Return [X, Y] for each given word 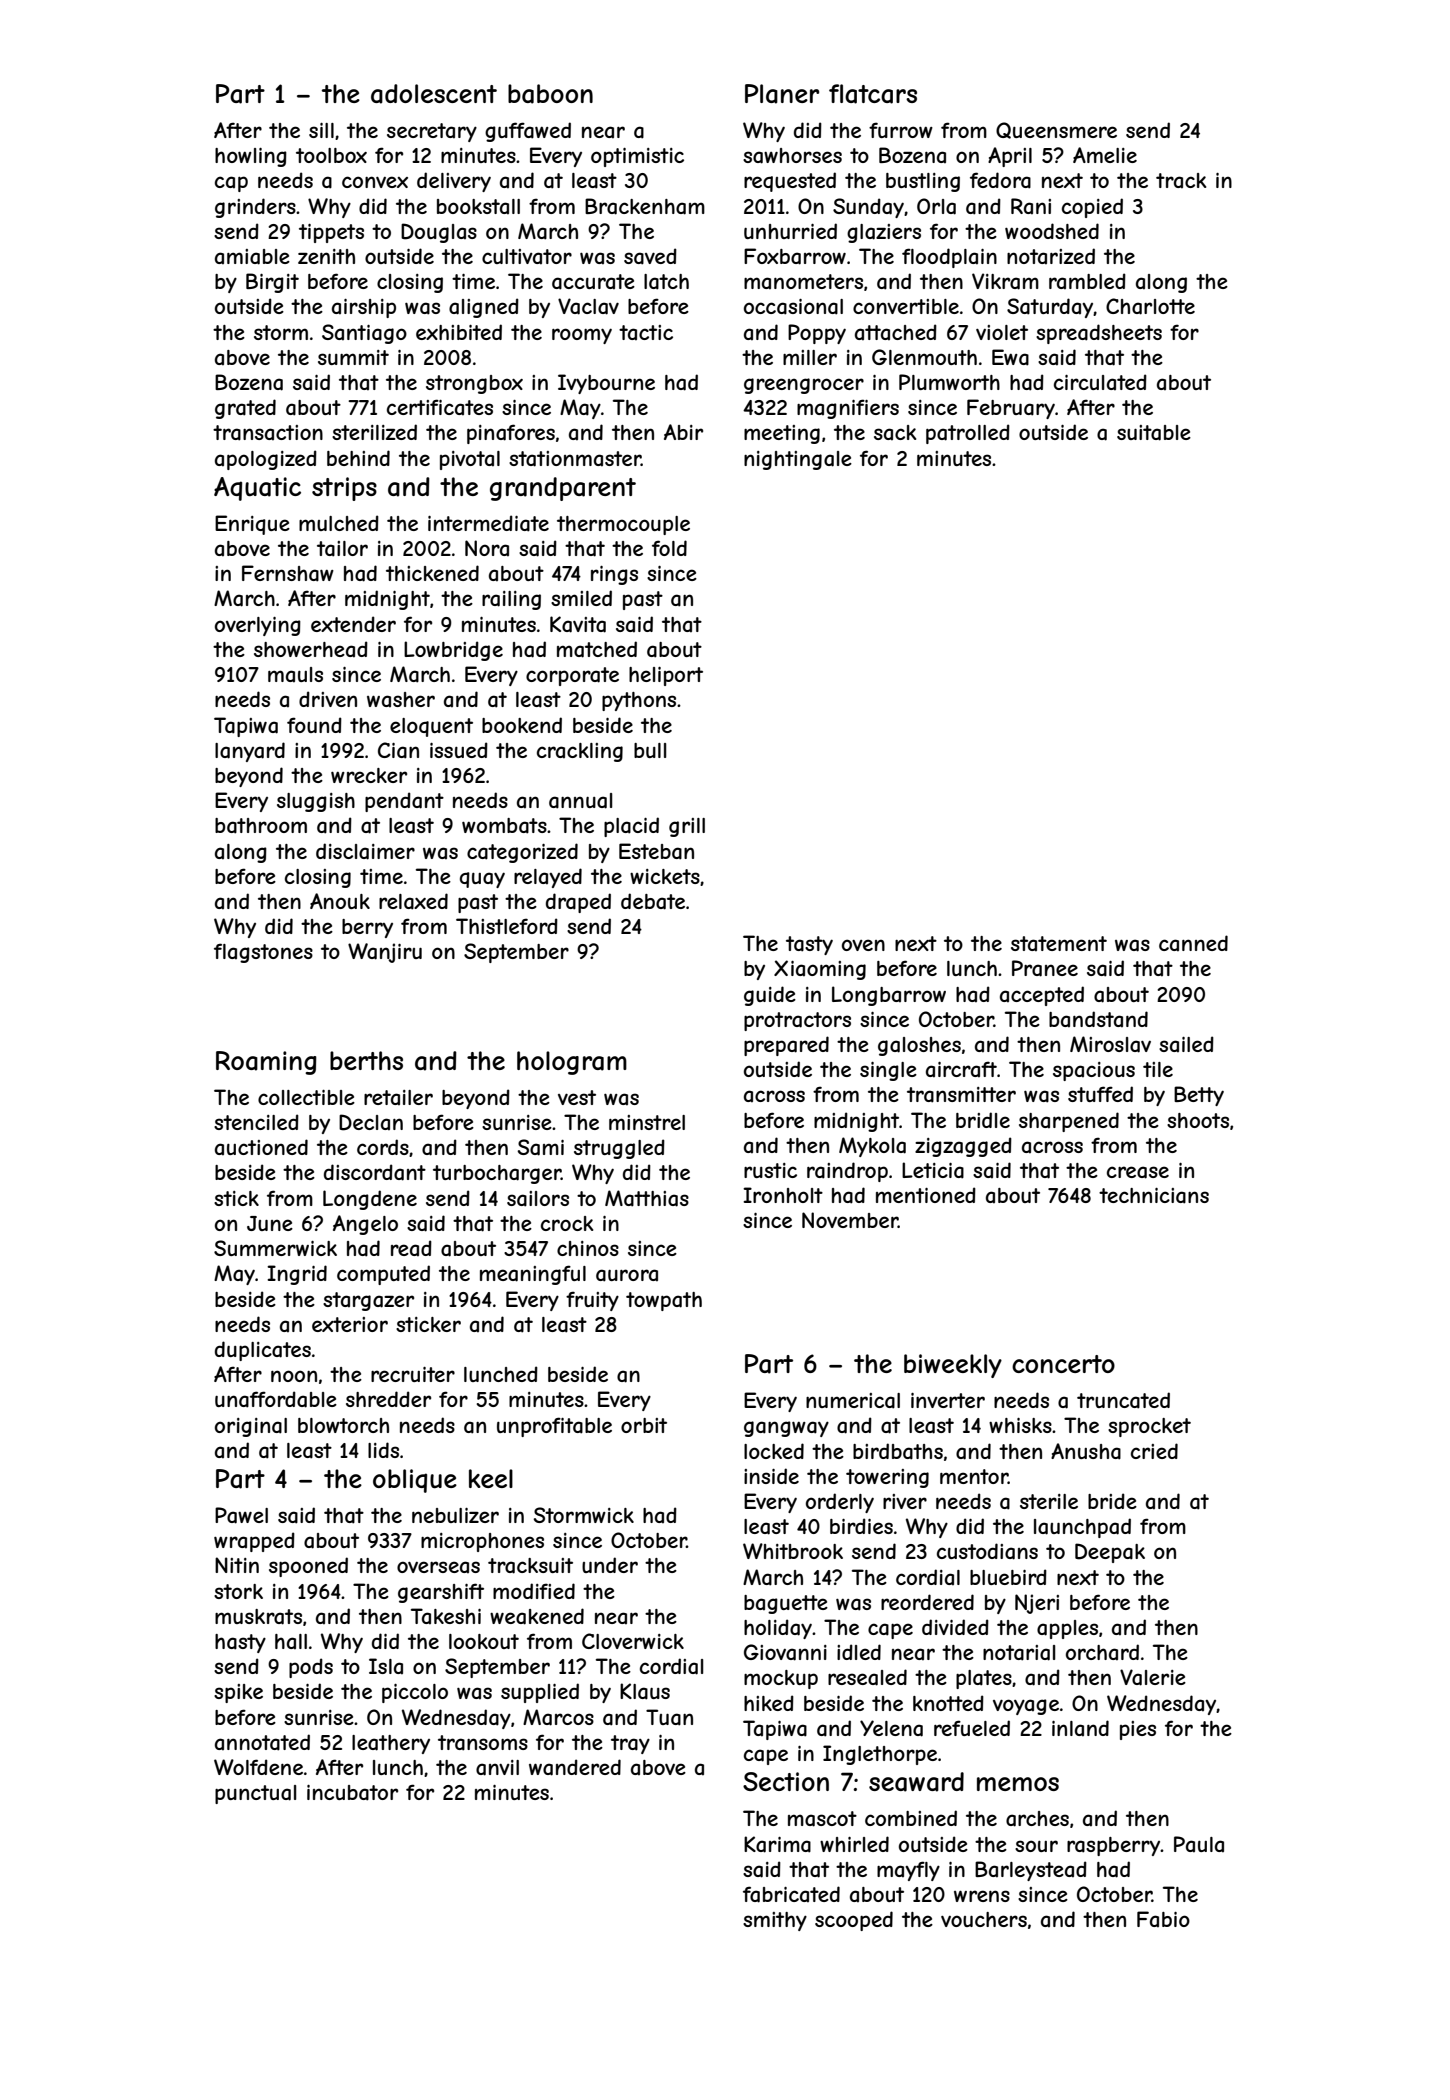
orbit [644, 1425]
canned [1193, 943]
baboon [550, 94]
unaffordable [276, 1399]
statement [1059, 944]
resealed [867, 1677]
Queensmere [1056, 130]
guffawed [528, 132]
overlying [258, 626]
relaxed [413, 901]
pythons [639, 701]
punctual [255, 1794]
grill [687, 827]
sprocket [1149, 1427]
